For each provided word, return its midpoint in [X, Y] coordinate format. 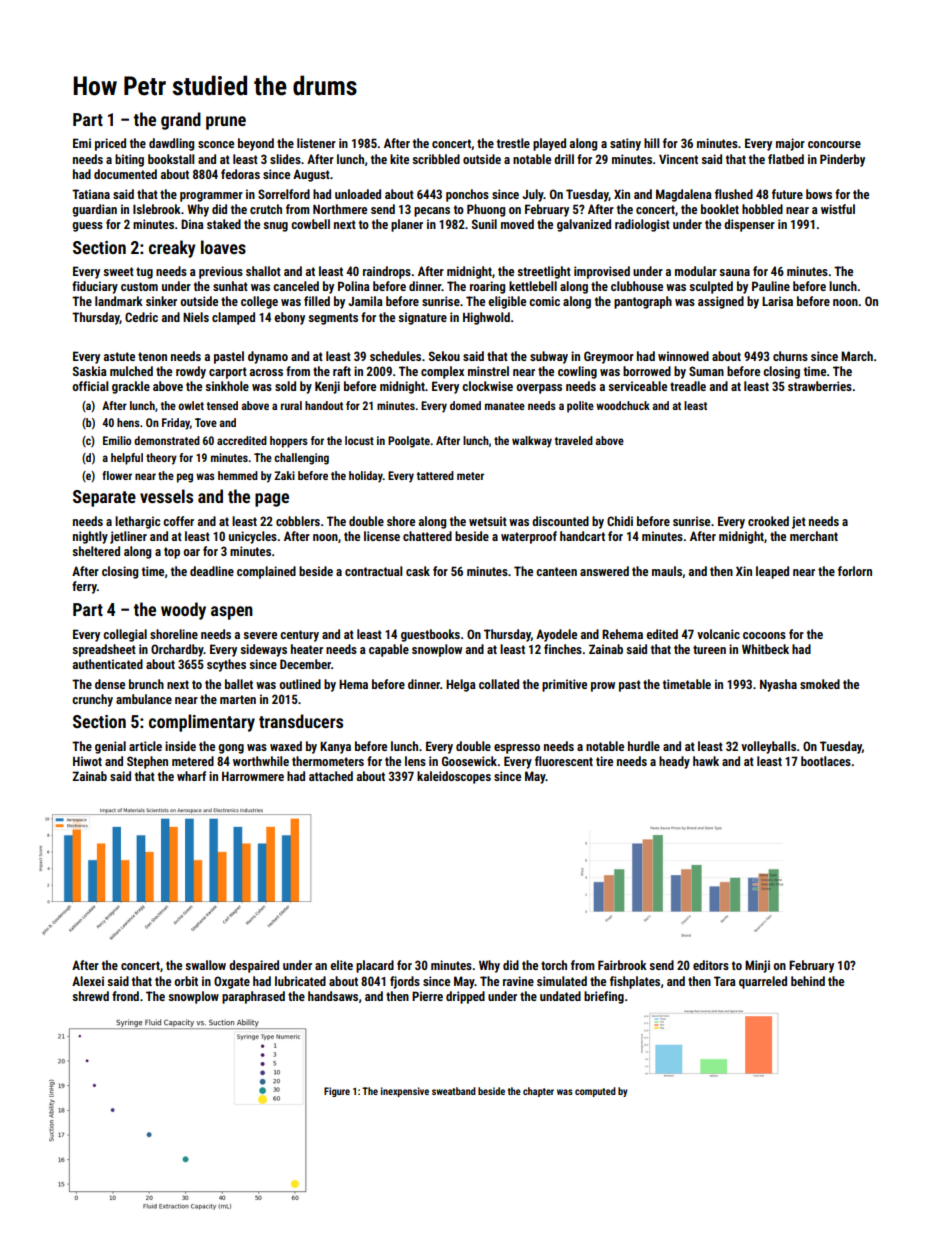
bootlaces [826, 761]
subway [549, 357]
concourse [834, 144]
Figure [337, 1092]
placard [375, 966]
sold [285, 386]
